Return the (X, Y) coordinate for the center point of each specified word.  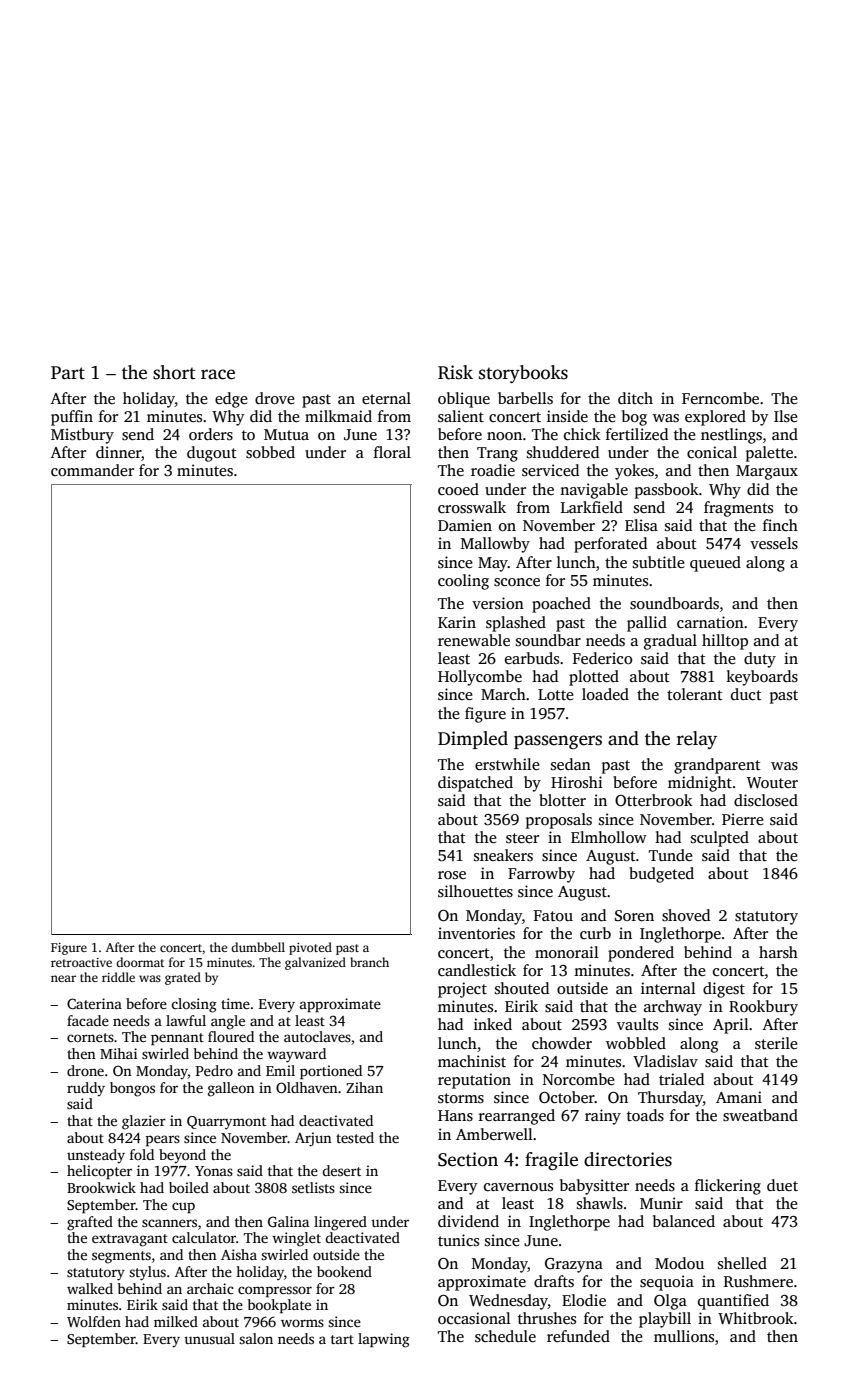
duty (760, 660)
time (235, 1003)
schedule (505, 1336)
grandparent (717, 766)
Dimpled (473, 740)
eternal (386, 398)
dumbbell (258, 947)
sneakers (503, 855)
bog (634, 418)
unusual (209, 1338)
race (218, 374)
